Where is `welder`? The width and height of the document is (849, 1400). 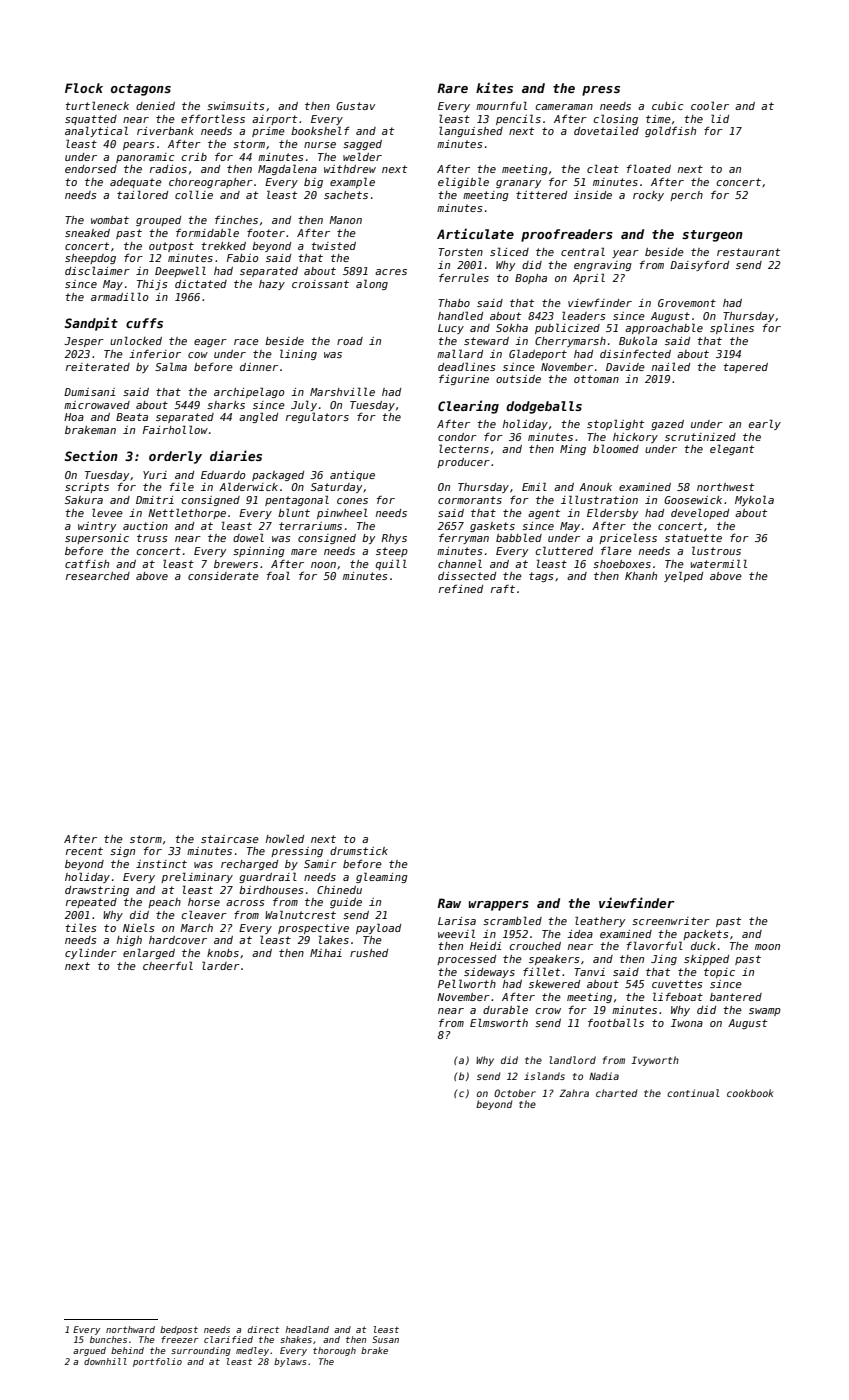
welder is located at coordinates (362, 156).
